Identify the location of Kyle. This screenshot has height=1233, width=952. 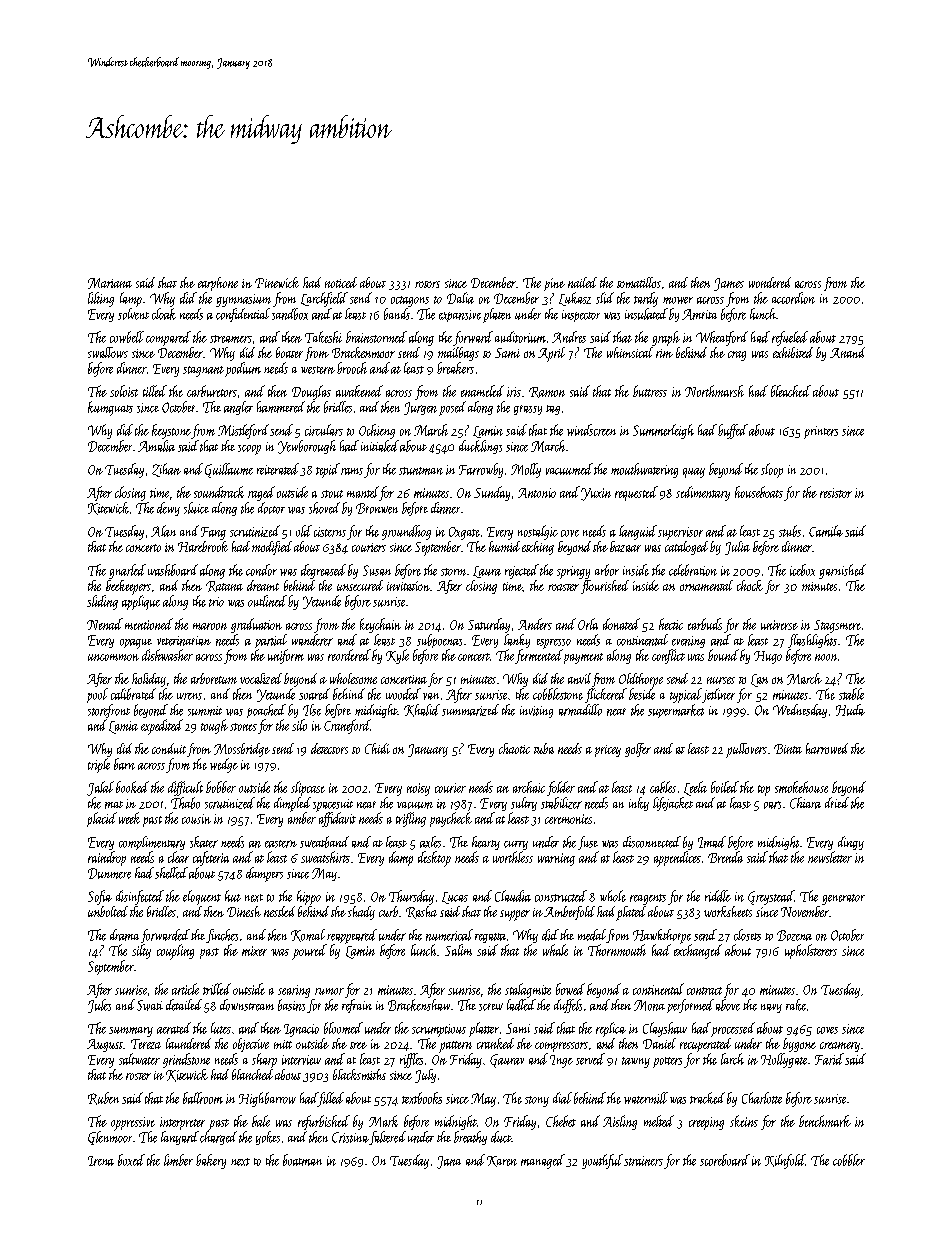
(397, 656).
